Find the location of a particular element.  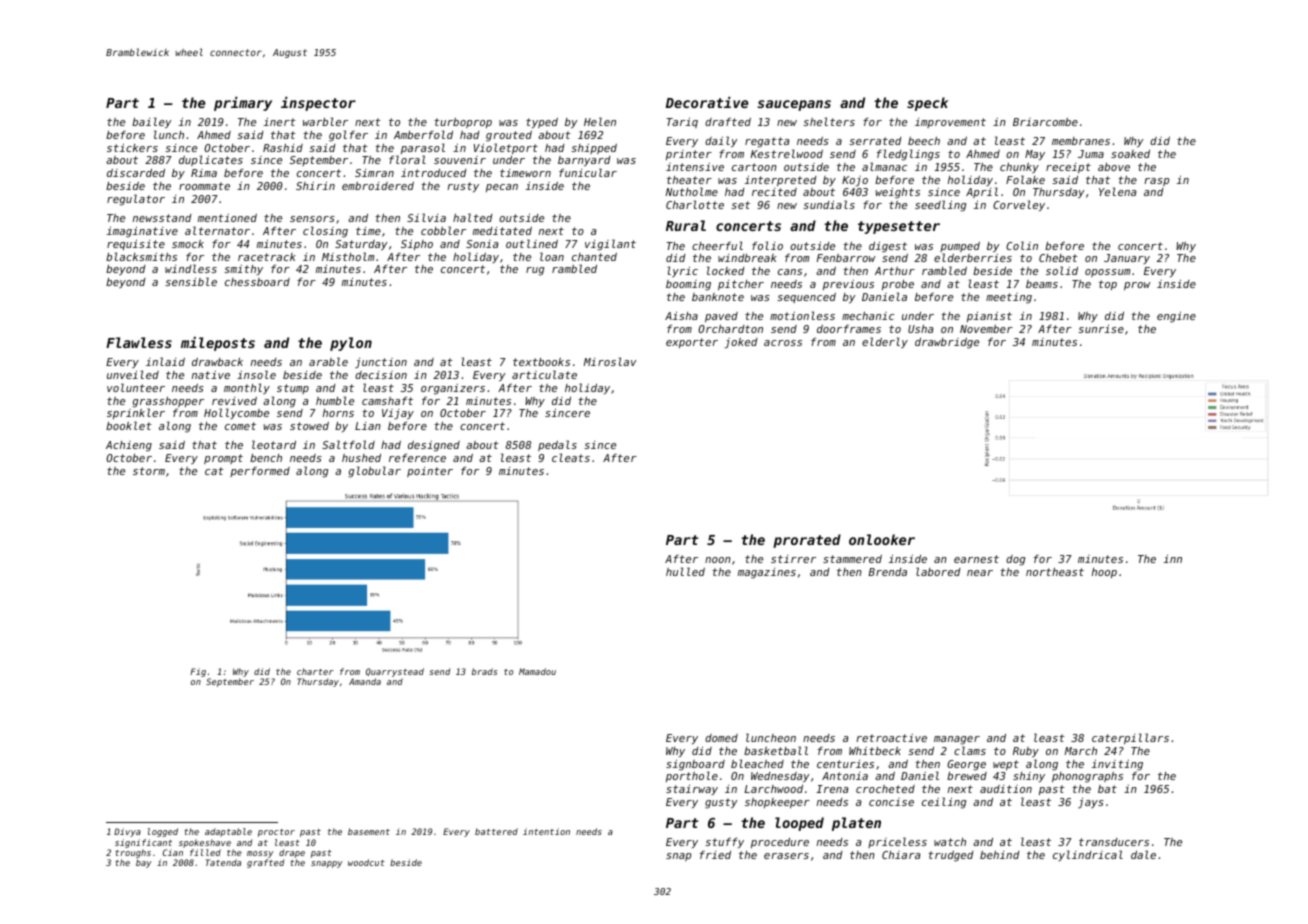

earnest is located at coordinates (976, 559).
